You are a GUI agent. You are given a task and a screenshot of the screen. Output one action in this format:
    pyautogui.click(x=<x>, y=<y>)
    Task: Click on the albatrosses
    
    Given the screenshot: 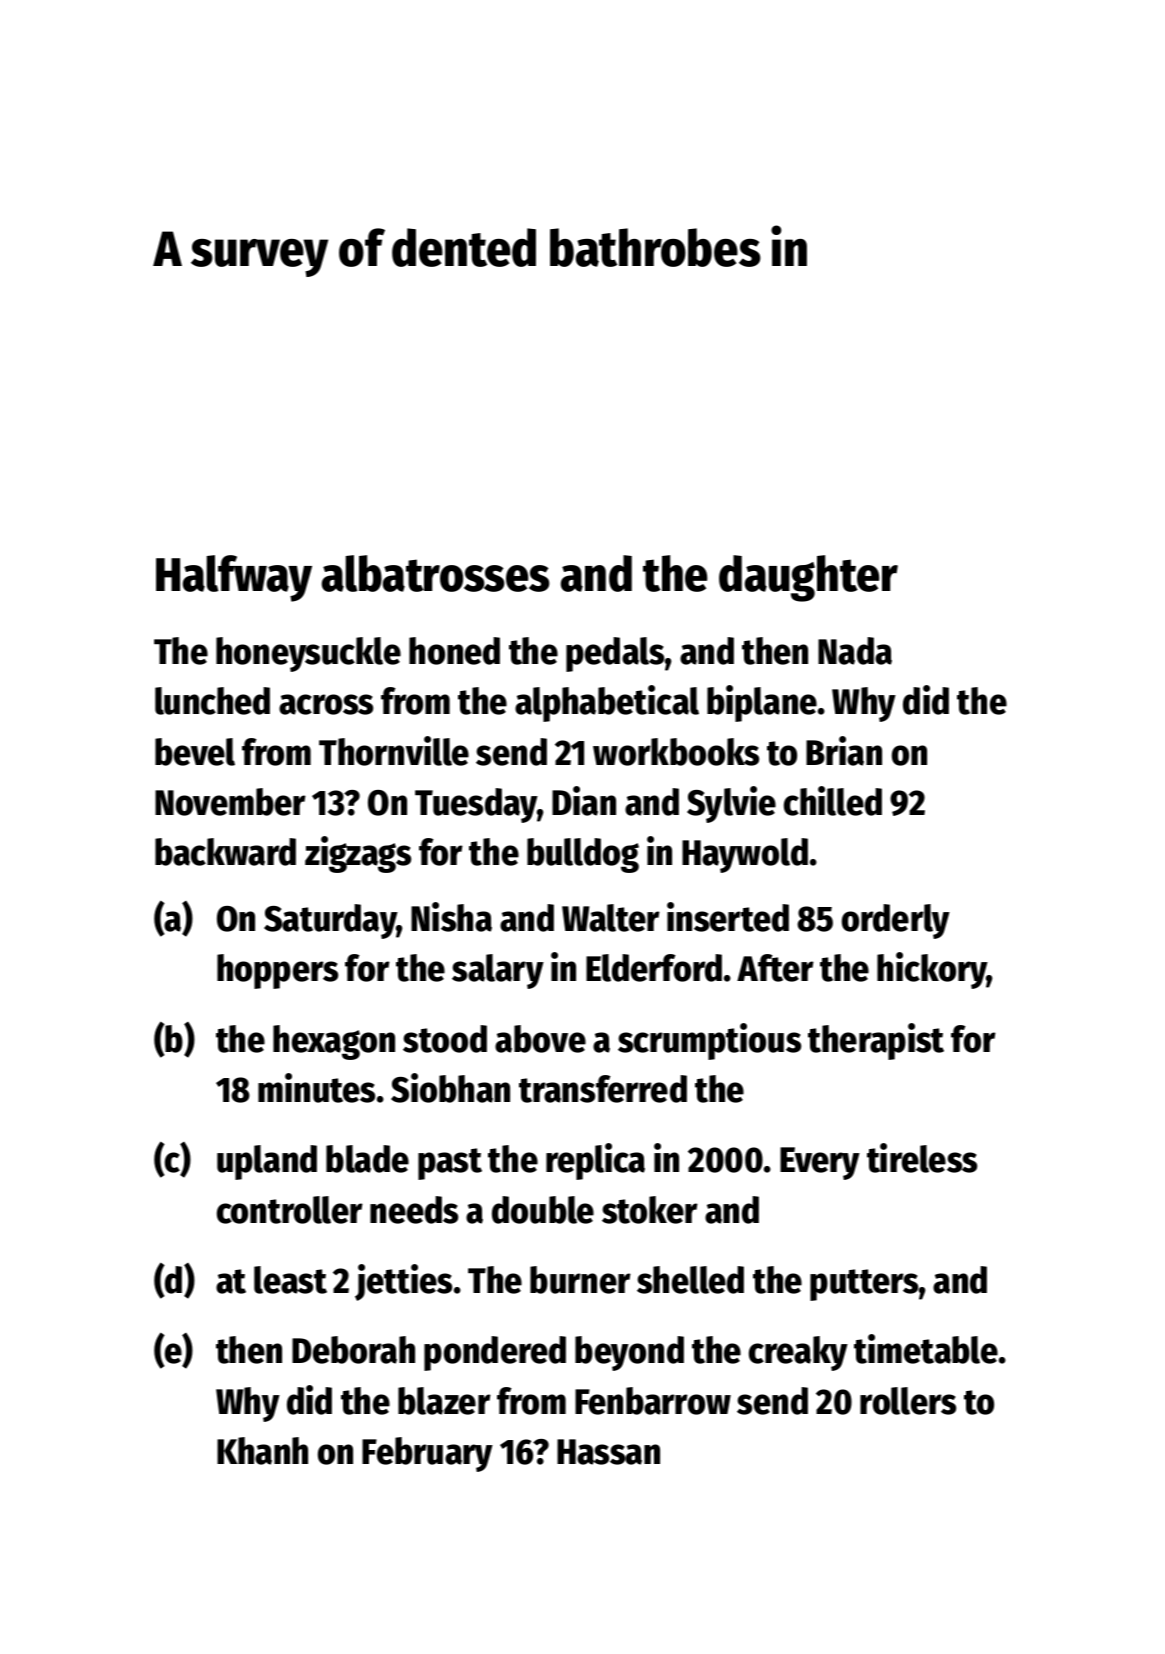 What is the action you would take?
    pyautogui.click(x=436, y=573)
